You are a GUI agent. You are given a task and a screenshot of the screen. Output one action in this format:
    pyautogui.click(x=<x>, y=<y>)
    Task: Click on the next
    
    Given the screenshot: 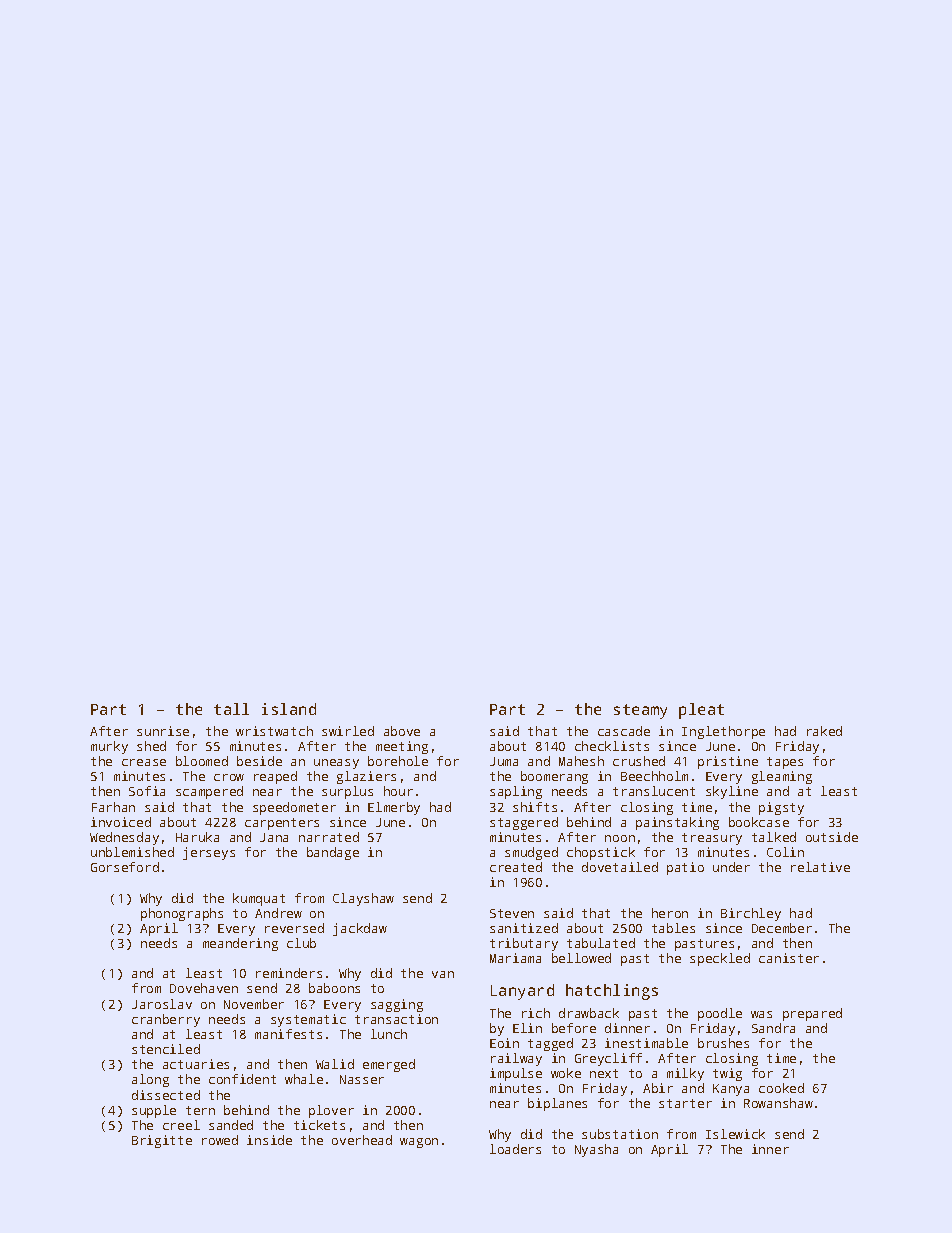 What is the action you would take?
    pyautogui.click(x=604, y=1073)
